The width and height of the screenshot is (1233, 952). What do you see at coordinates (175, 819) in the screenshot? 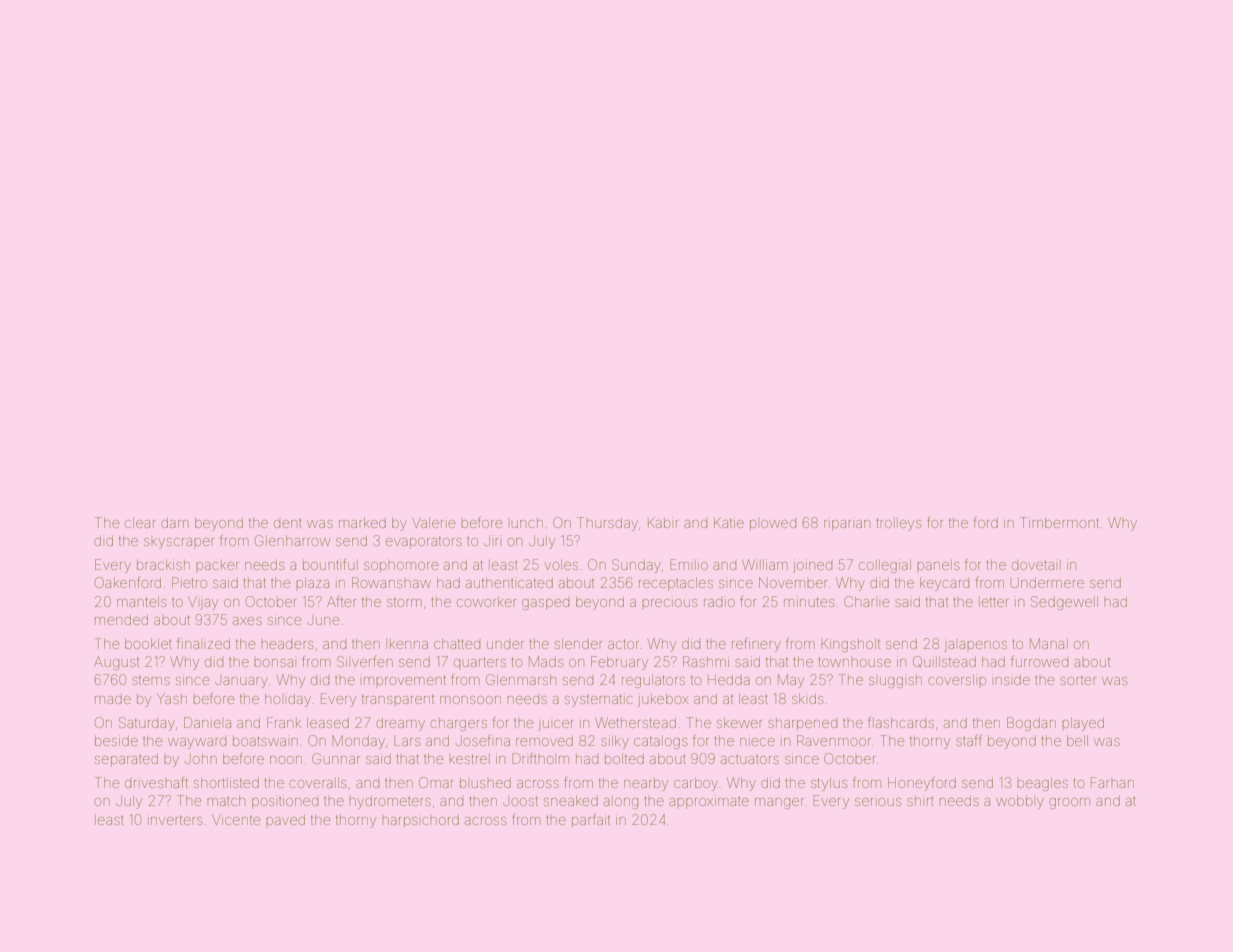
I see `inverters` at bounding box center [175, 819].
